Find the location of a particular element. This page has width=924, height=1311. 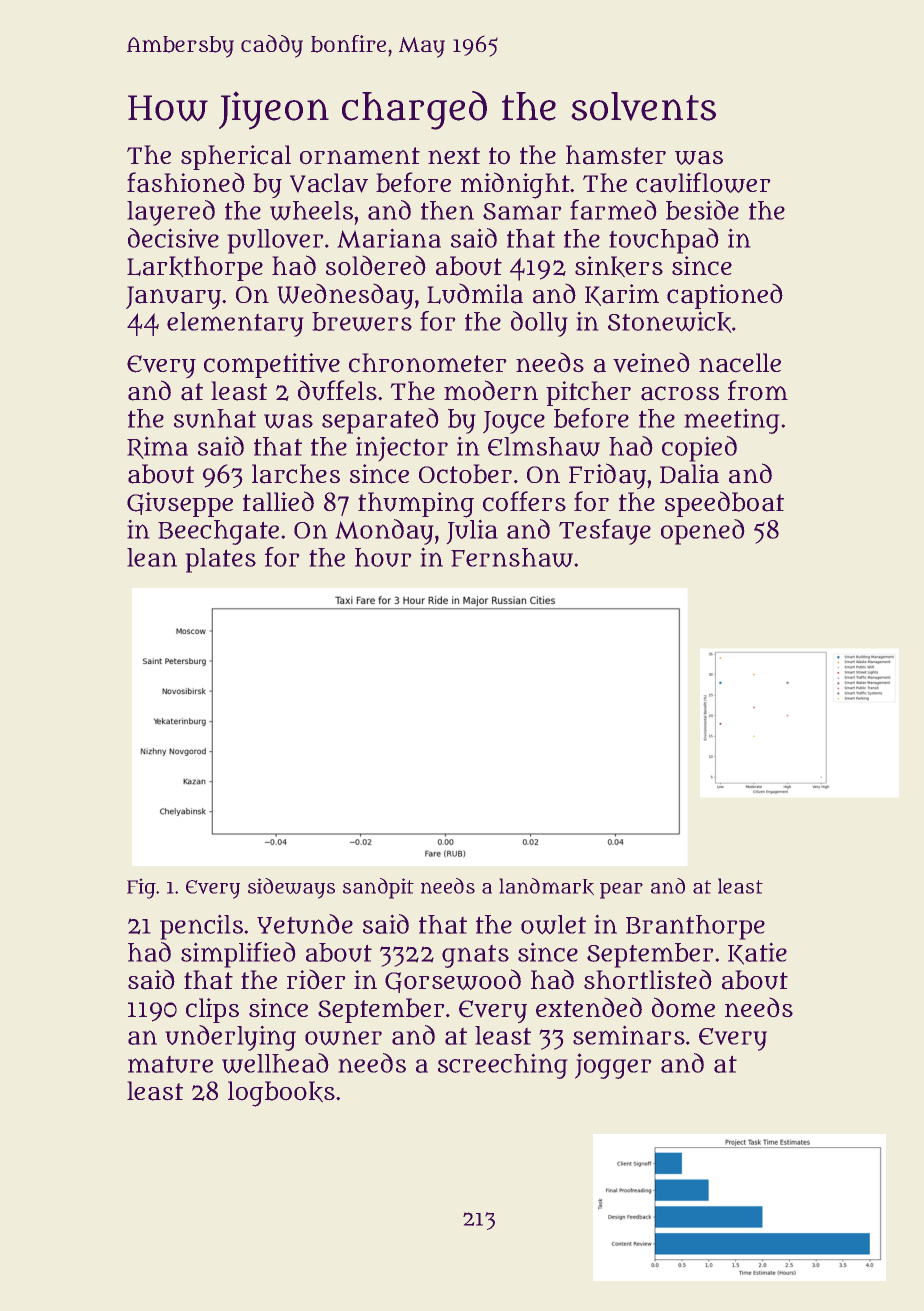

Rima is located at coordinates (157, 447).
